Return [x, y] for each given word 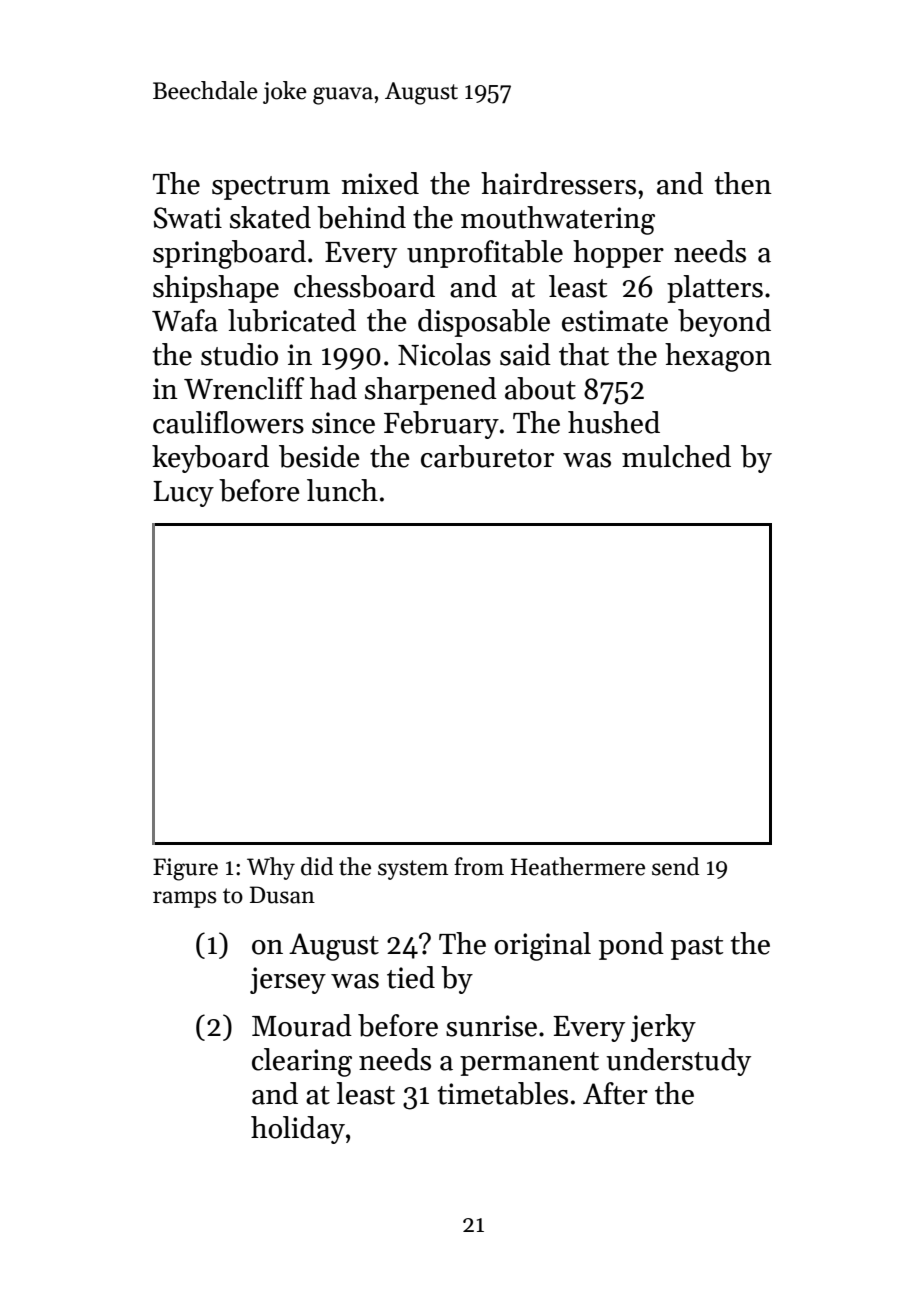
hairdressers [558, 183]
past [697, 948]
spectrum [271, 188]
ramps [185, 899]
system [413, 870]
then [743, 183]
